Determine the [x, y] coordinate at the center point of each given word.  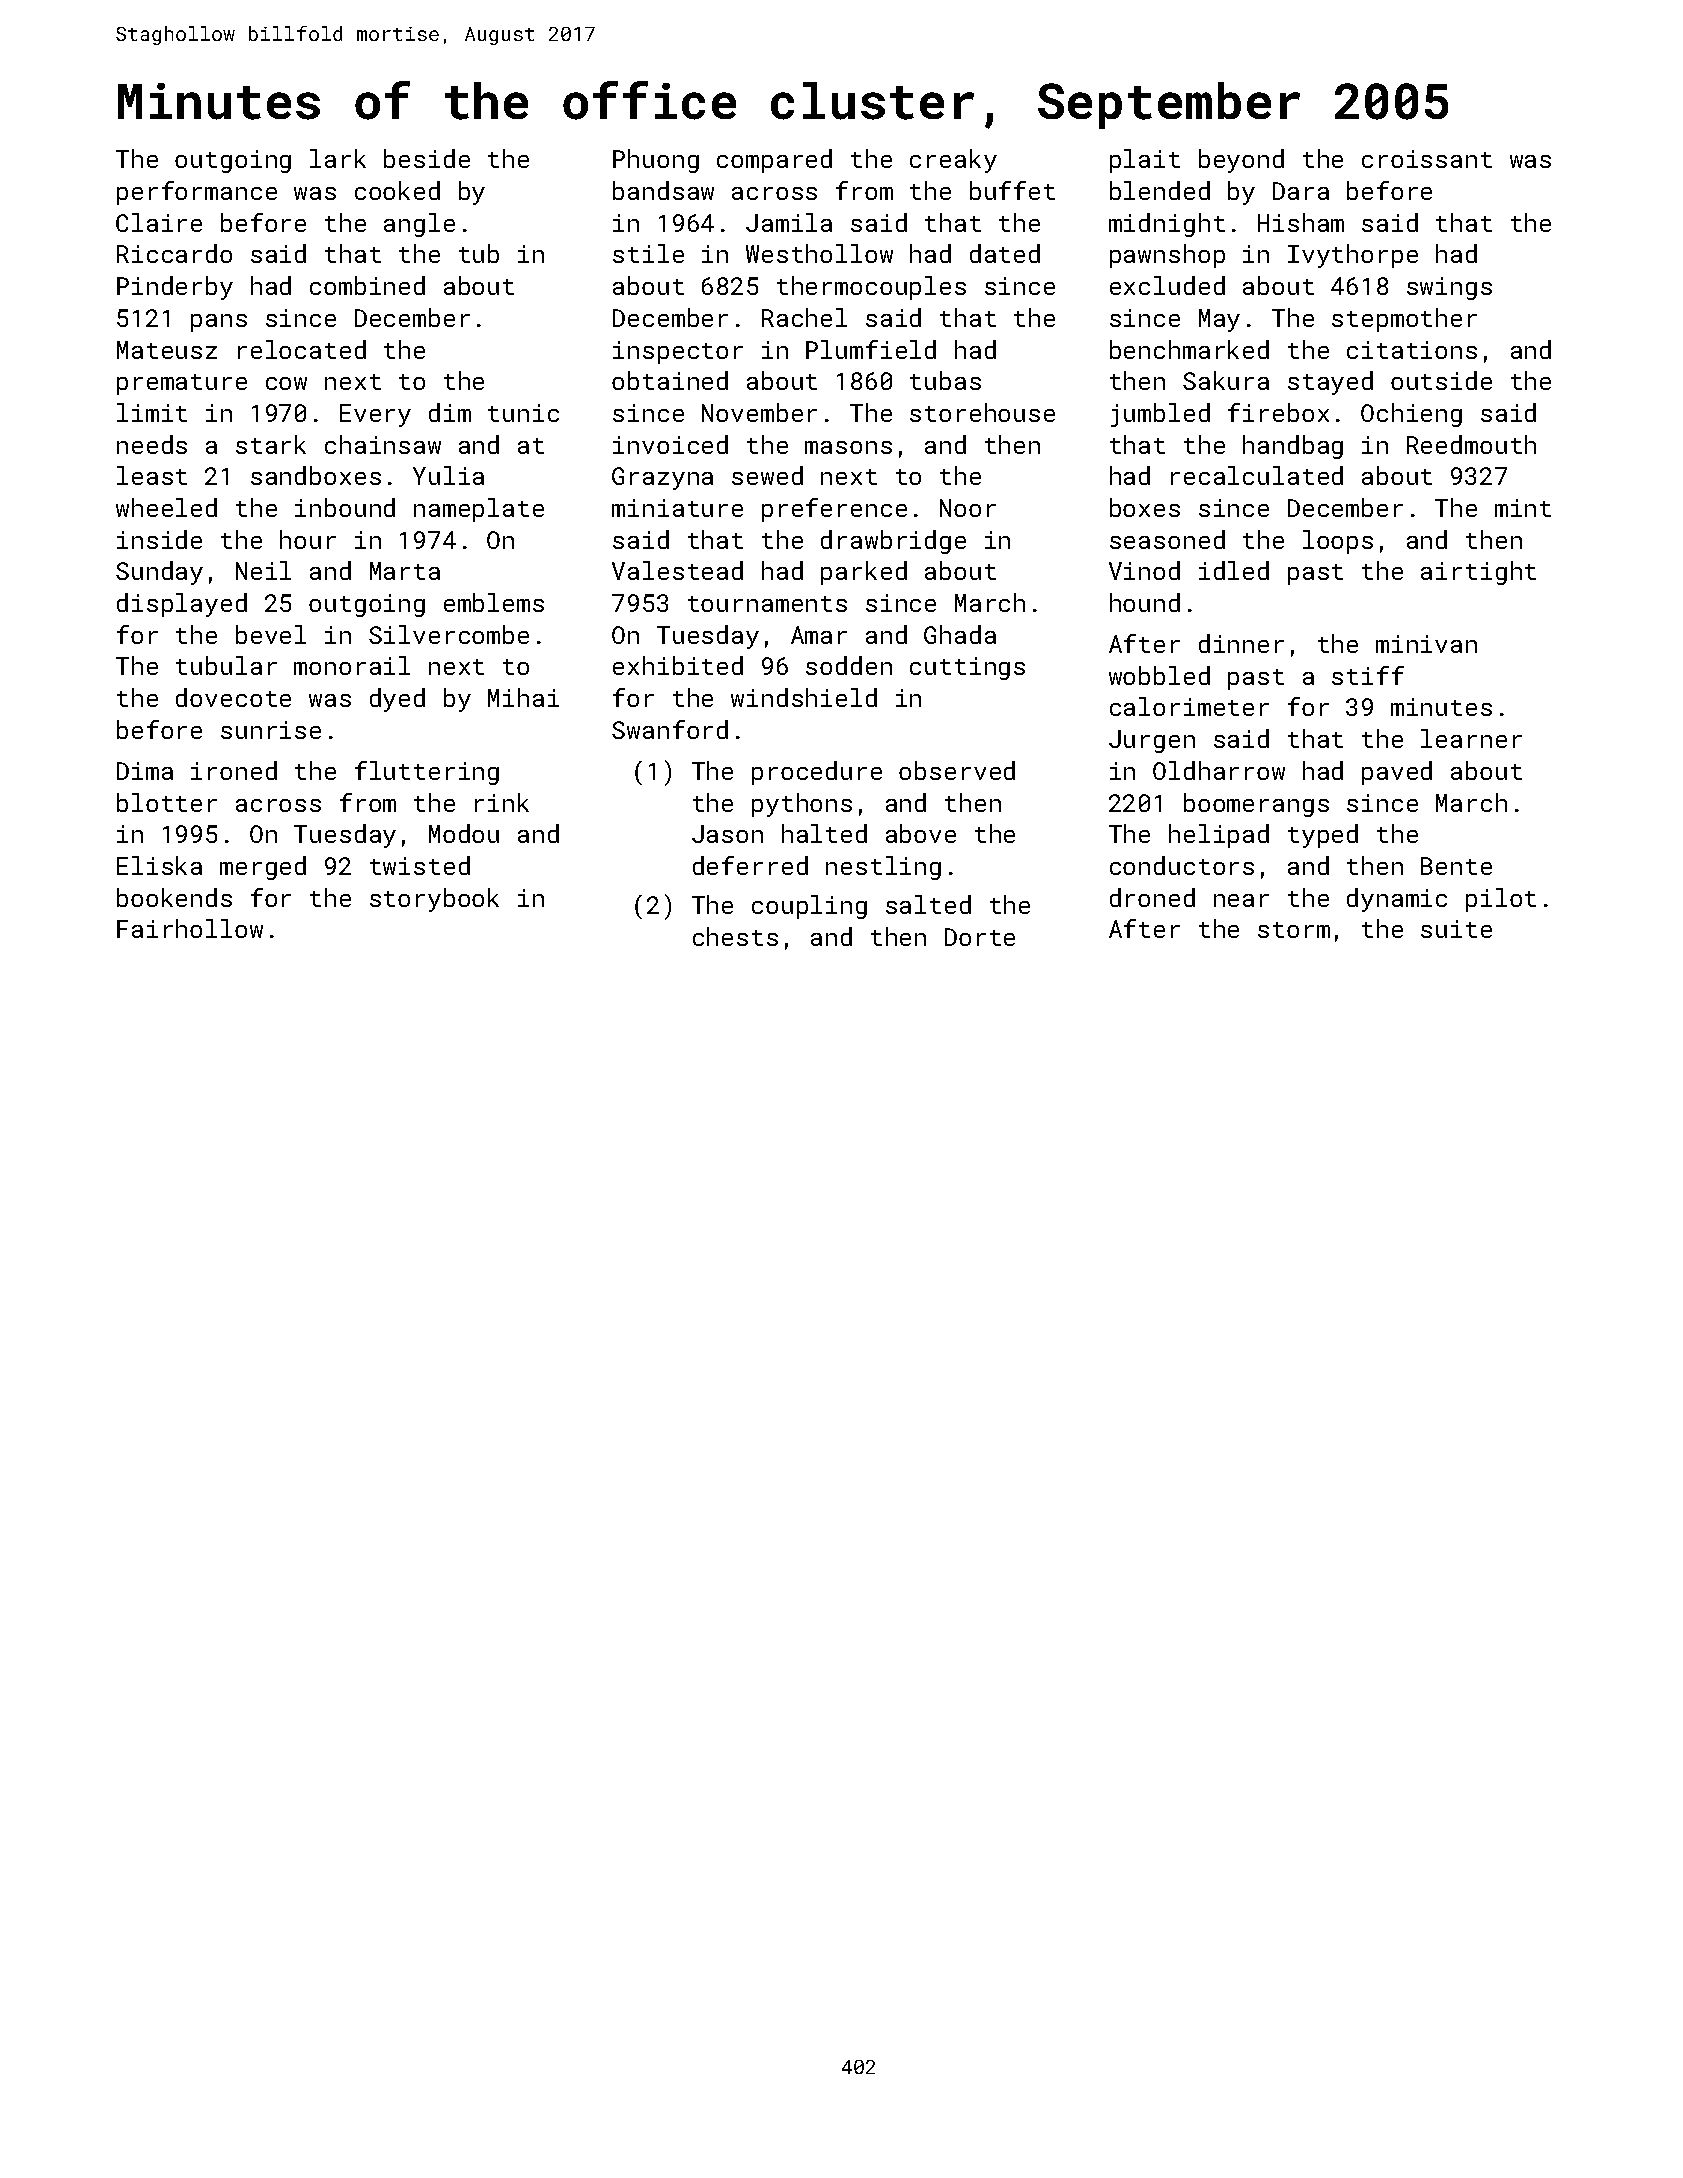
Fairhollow [190, 928]
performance [197, 193]
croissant [1427, 159]
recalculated [1257, 475]
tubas [945, 380]
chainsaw [383, 444]
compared [774, 161]
